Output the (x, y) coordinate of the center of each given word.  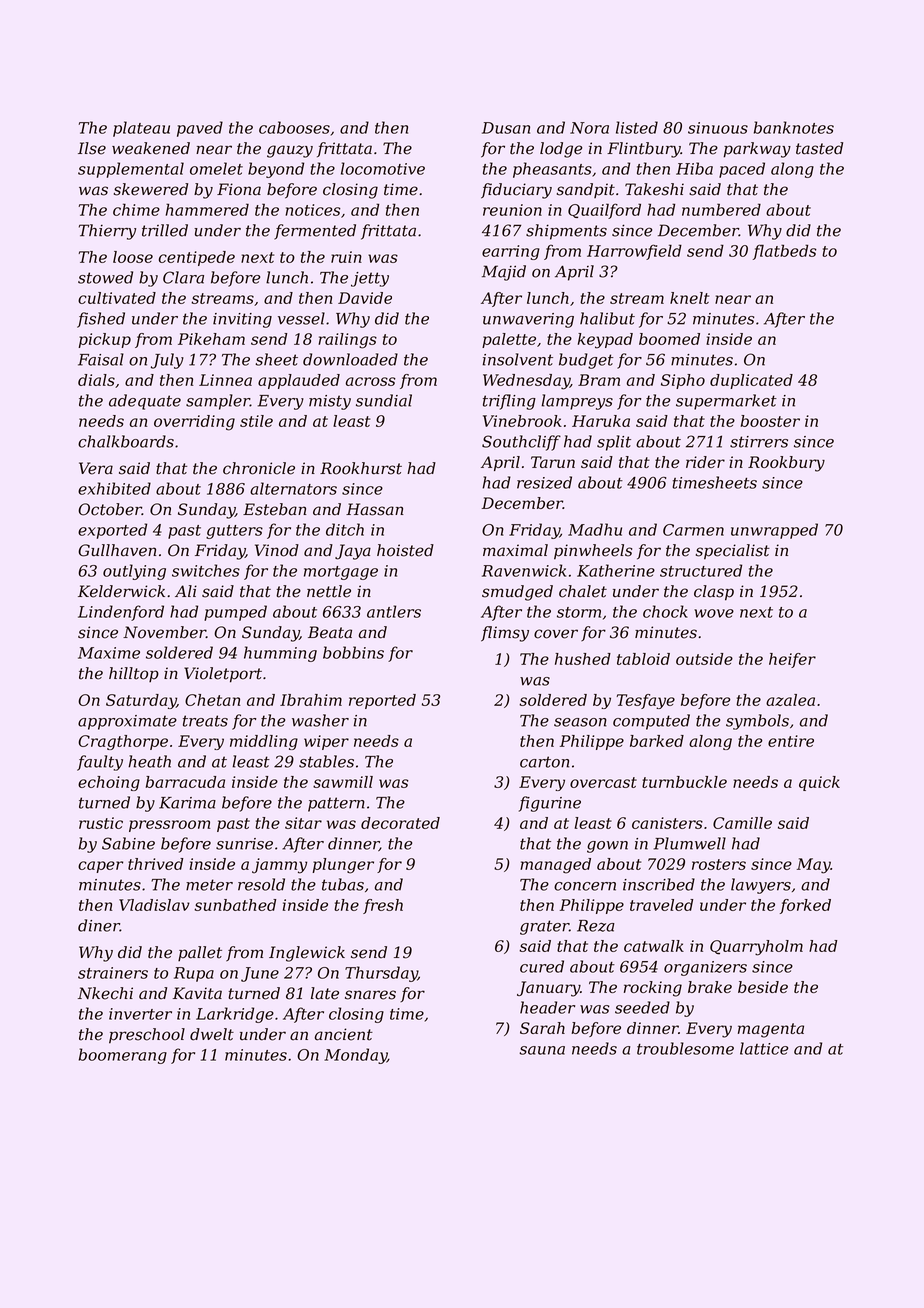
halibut (607, 318)
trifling (509, 402)
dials (96, 380)
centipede (197, 258)
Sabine (128, 843)
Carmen (693, 530)
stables (326, 761)
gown (607, 847)
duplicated (751, 381)
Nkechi (105, 993)
